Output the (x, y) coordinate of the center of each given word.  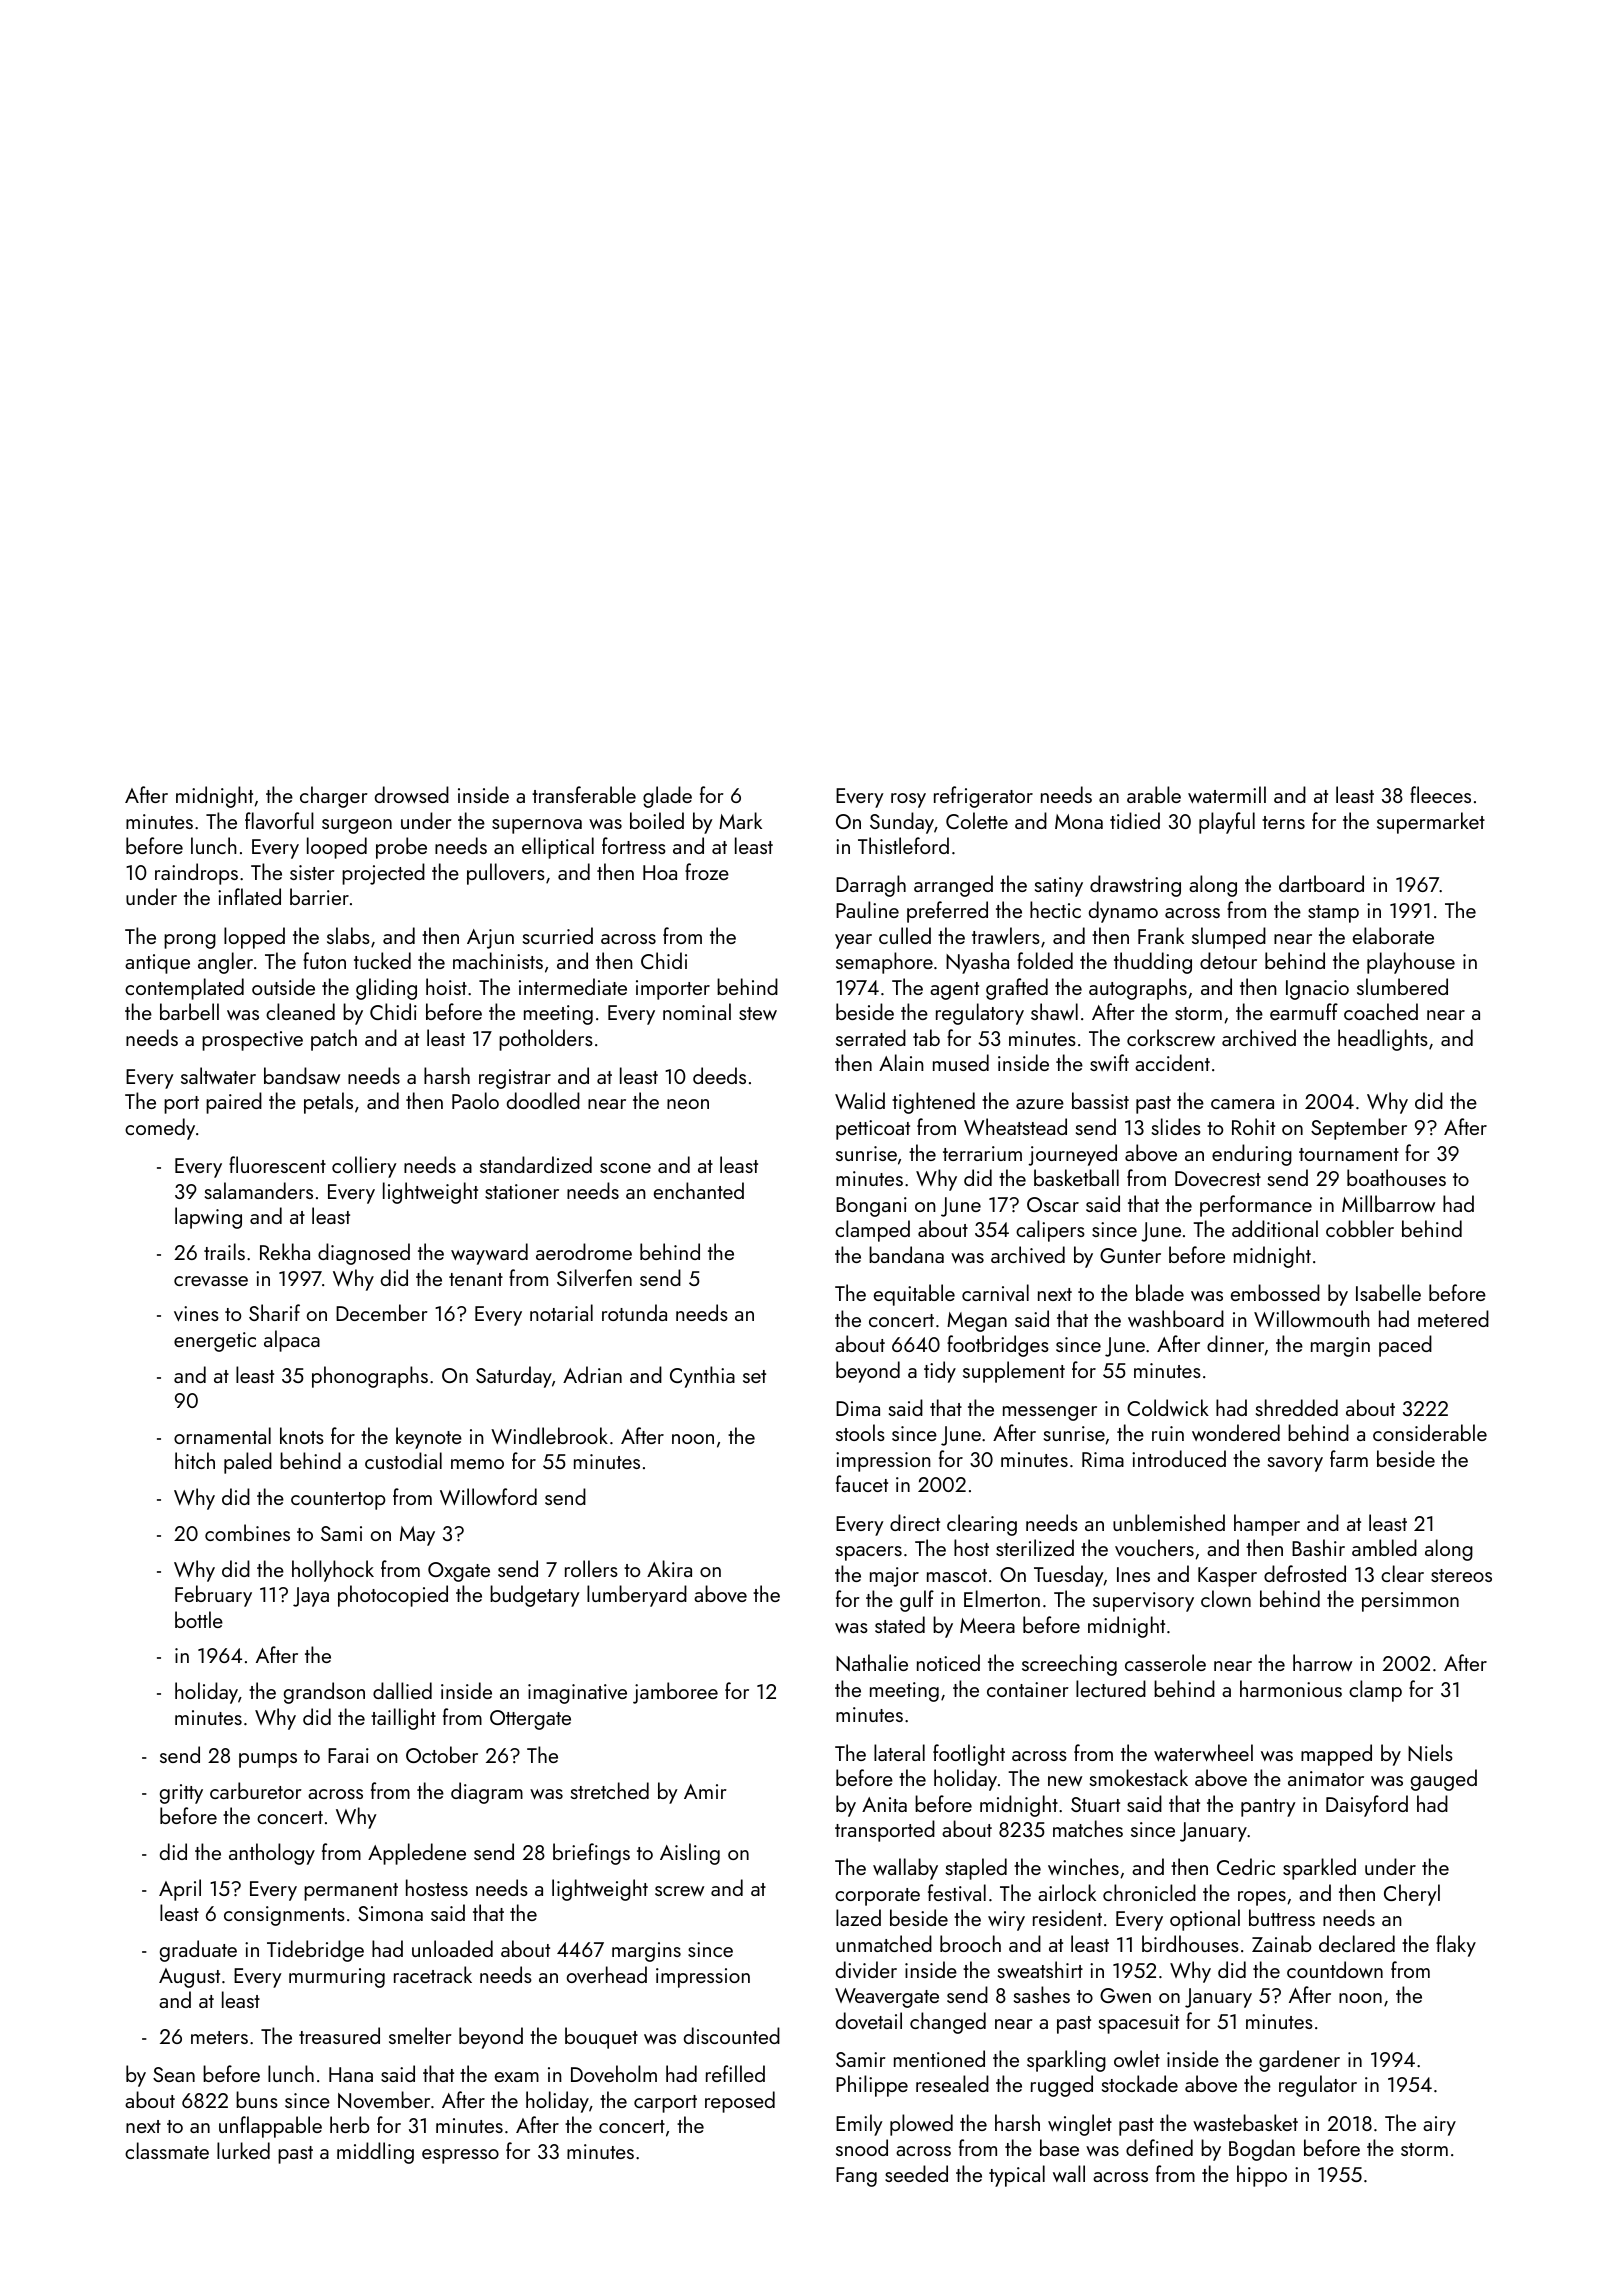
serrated (871, 1037)
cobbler (1360, 1228)
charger (334, 797)
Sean (174, 2074)
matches (1088, 1828)
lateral (899, 1752)
